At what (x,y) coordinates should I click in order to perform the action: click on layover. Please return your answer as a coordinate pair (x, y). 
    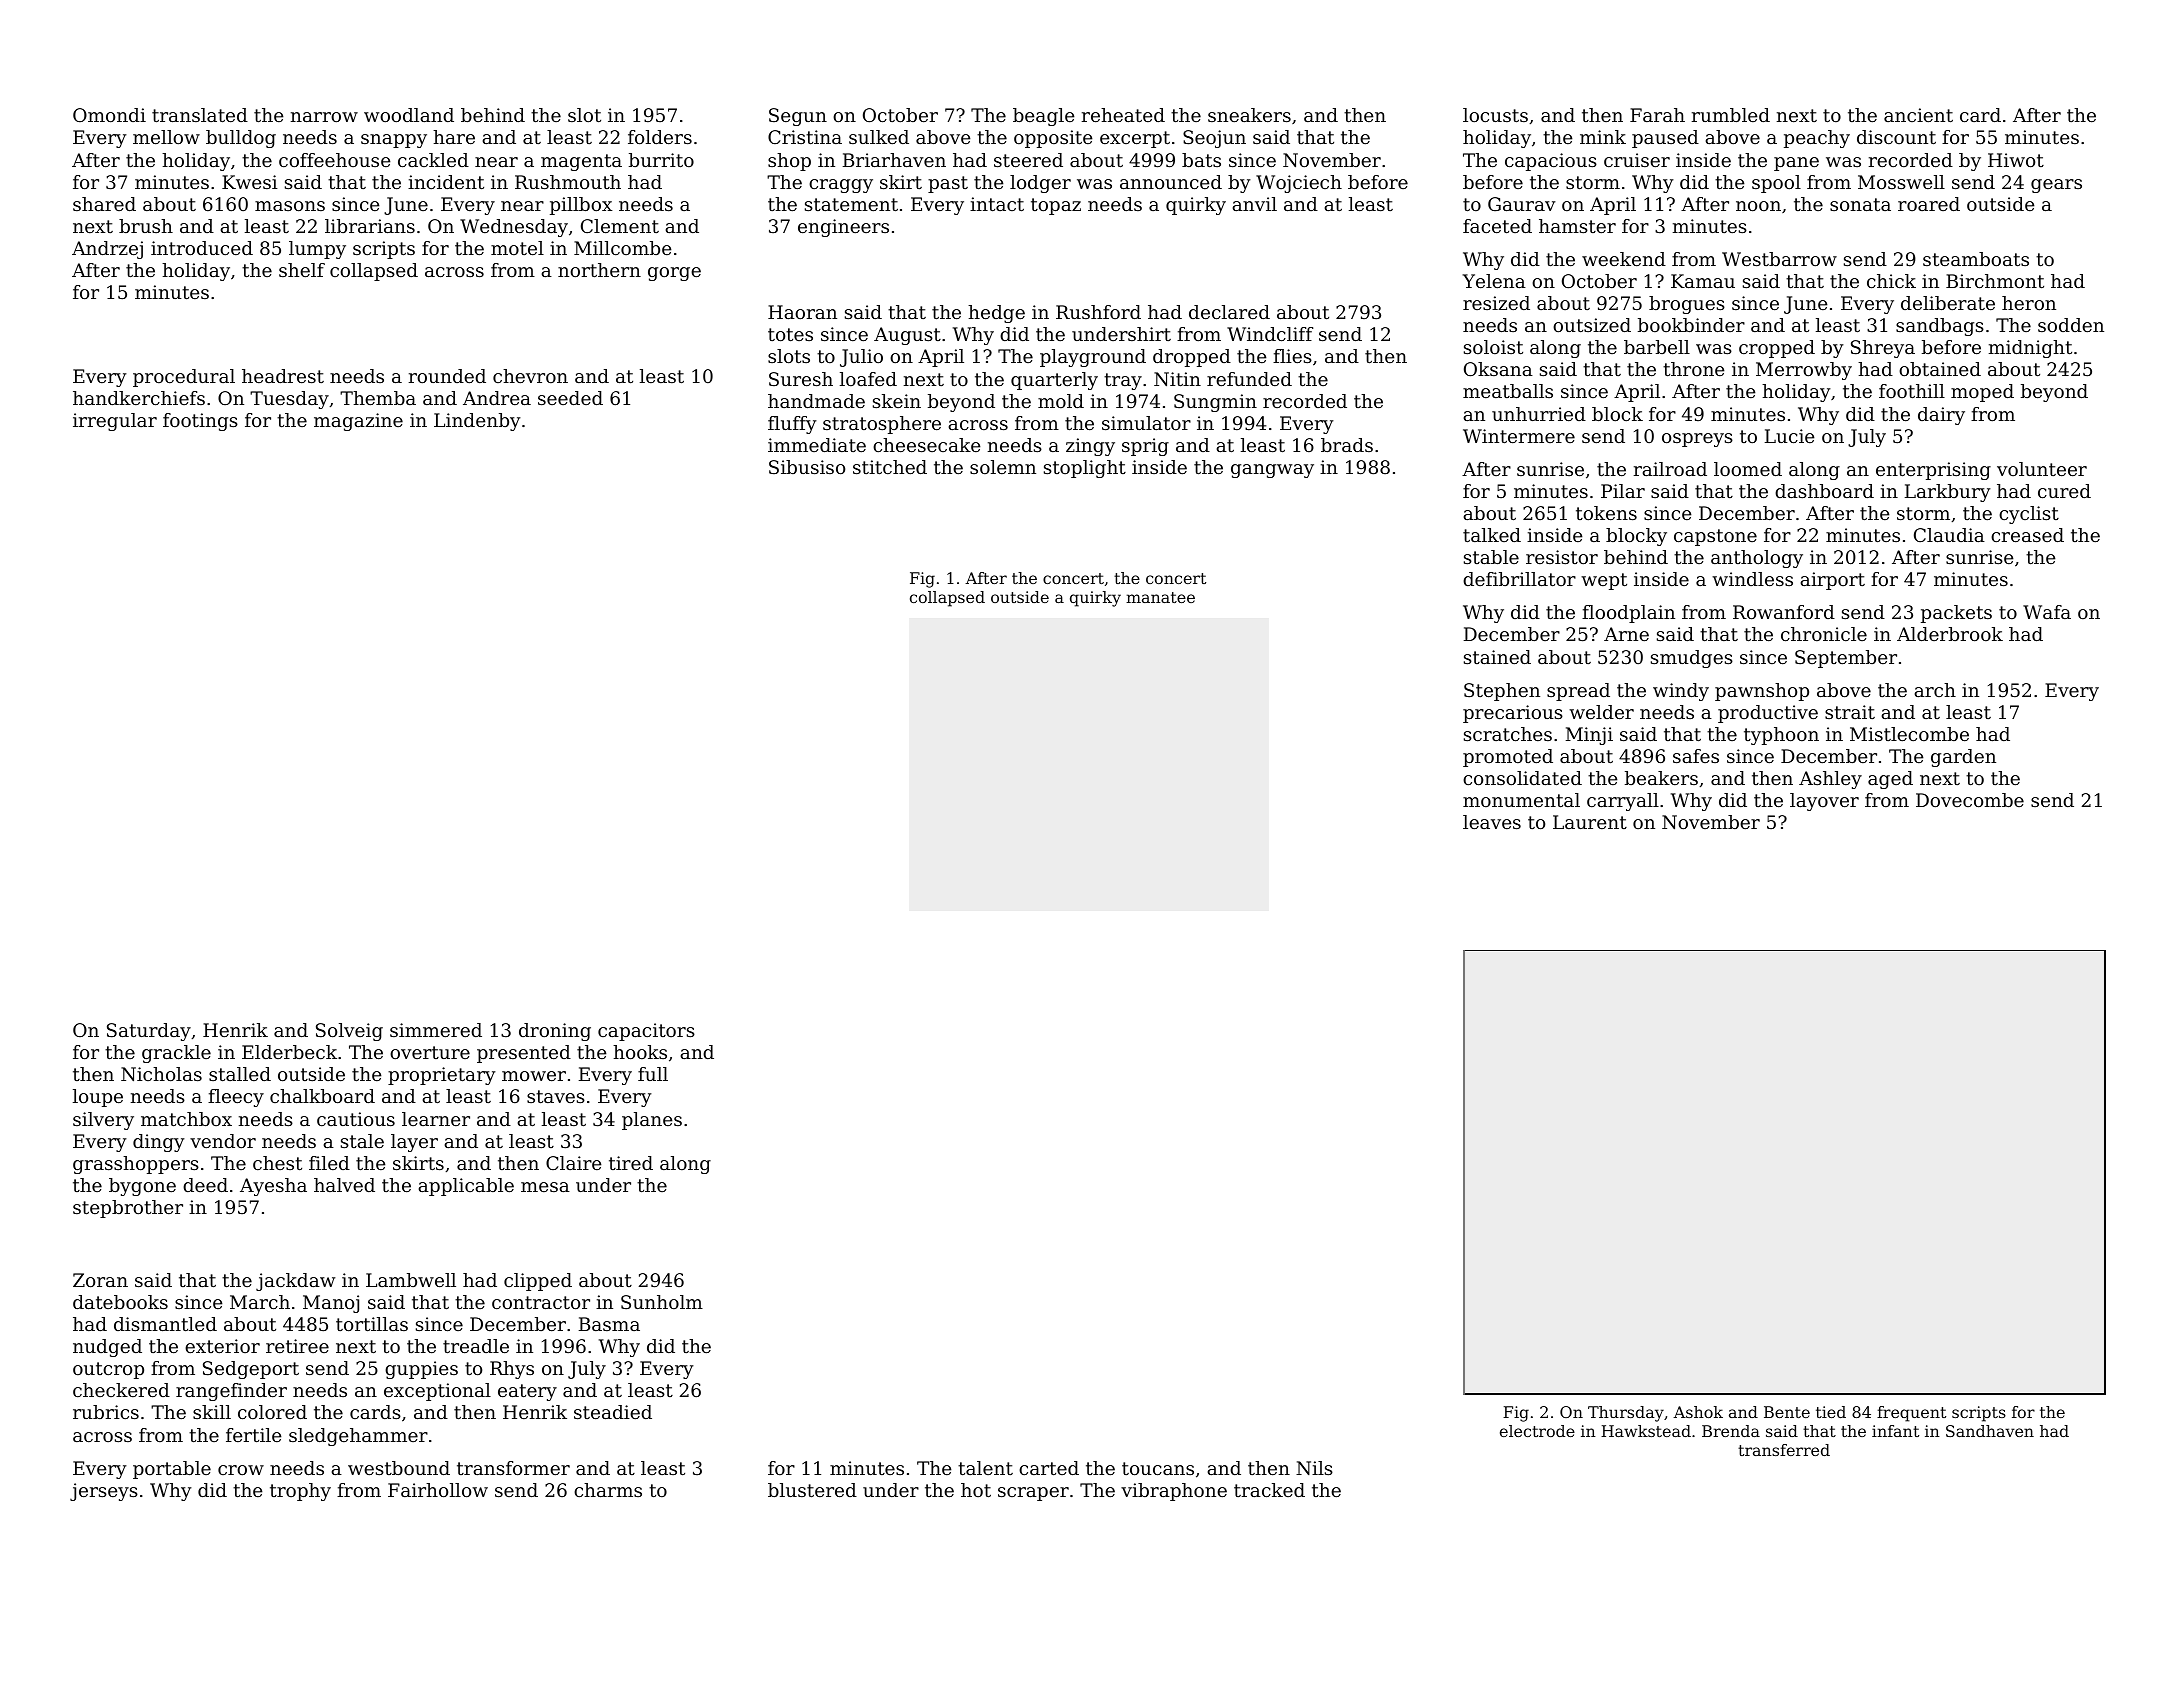
    Looking at the image, I should click on (1824, 802).
